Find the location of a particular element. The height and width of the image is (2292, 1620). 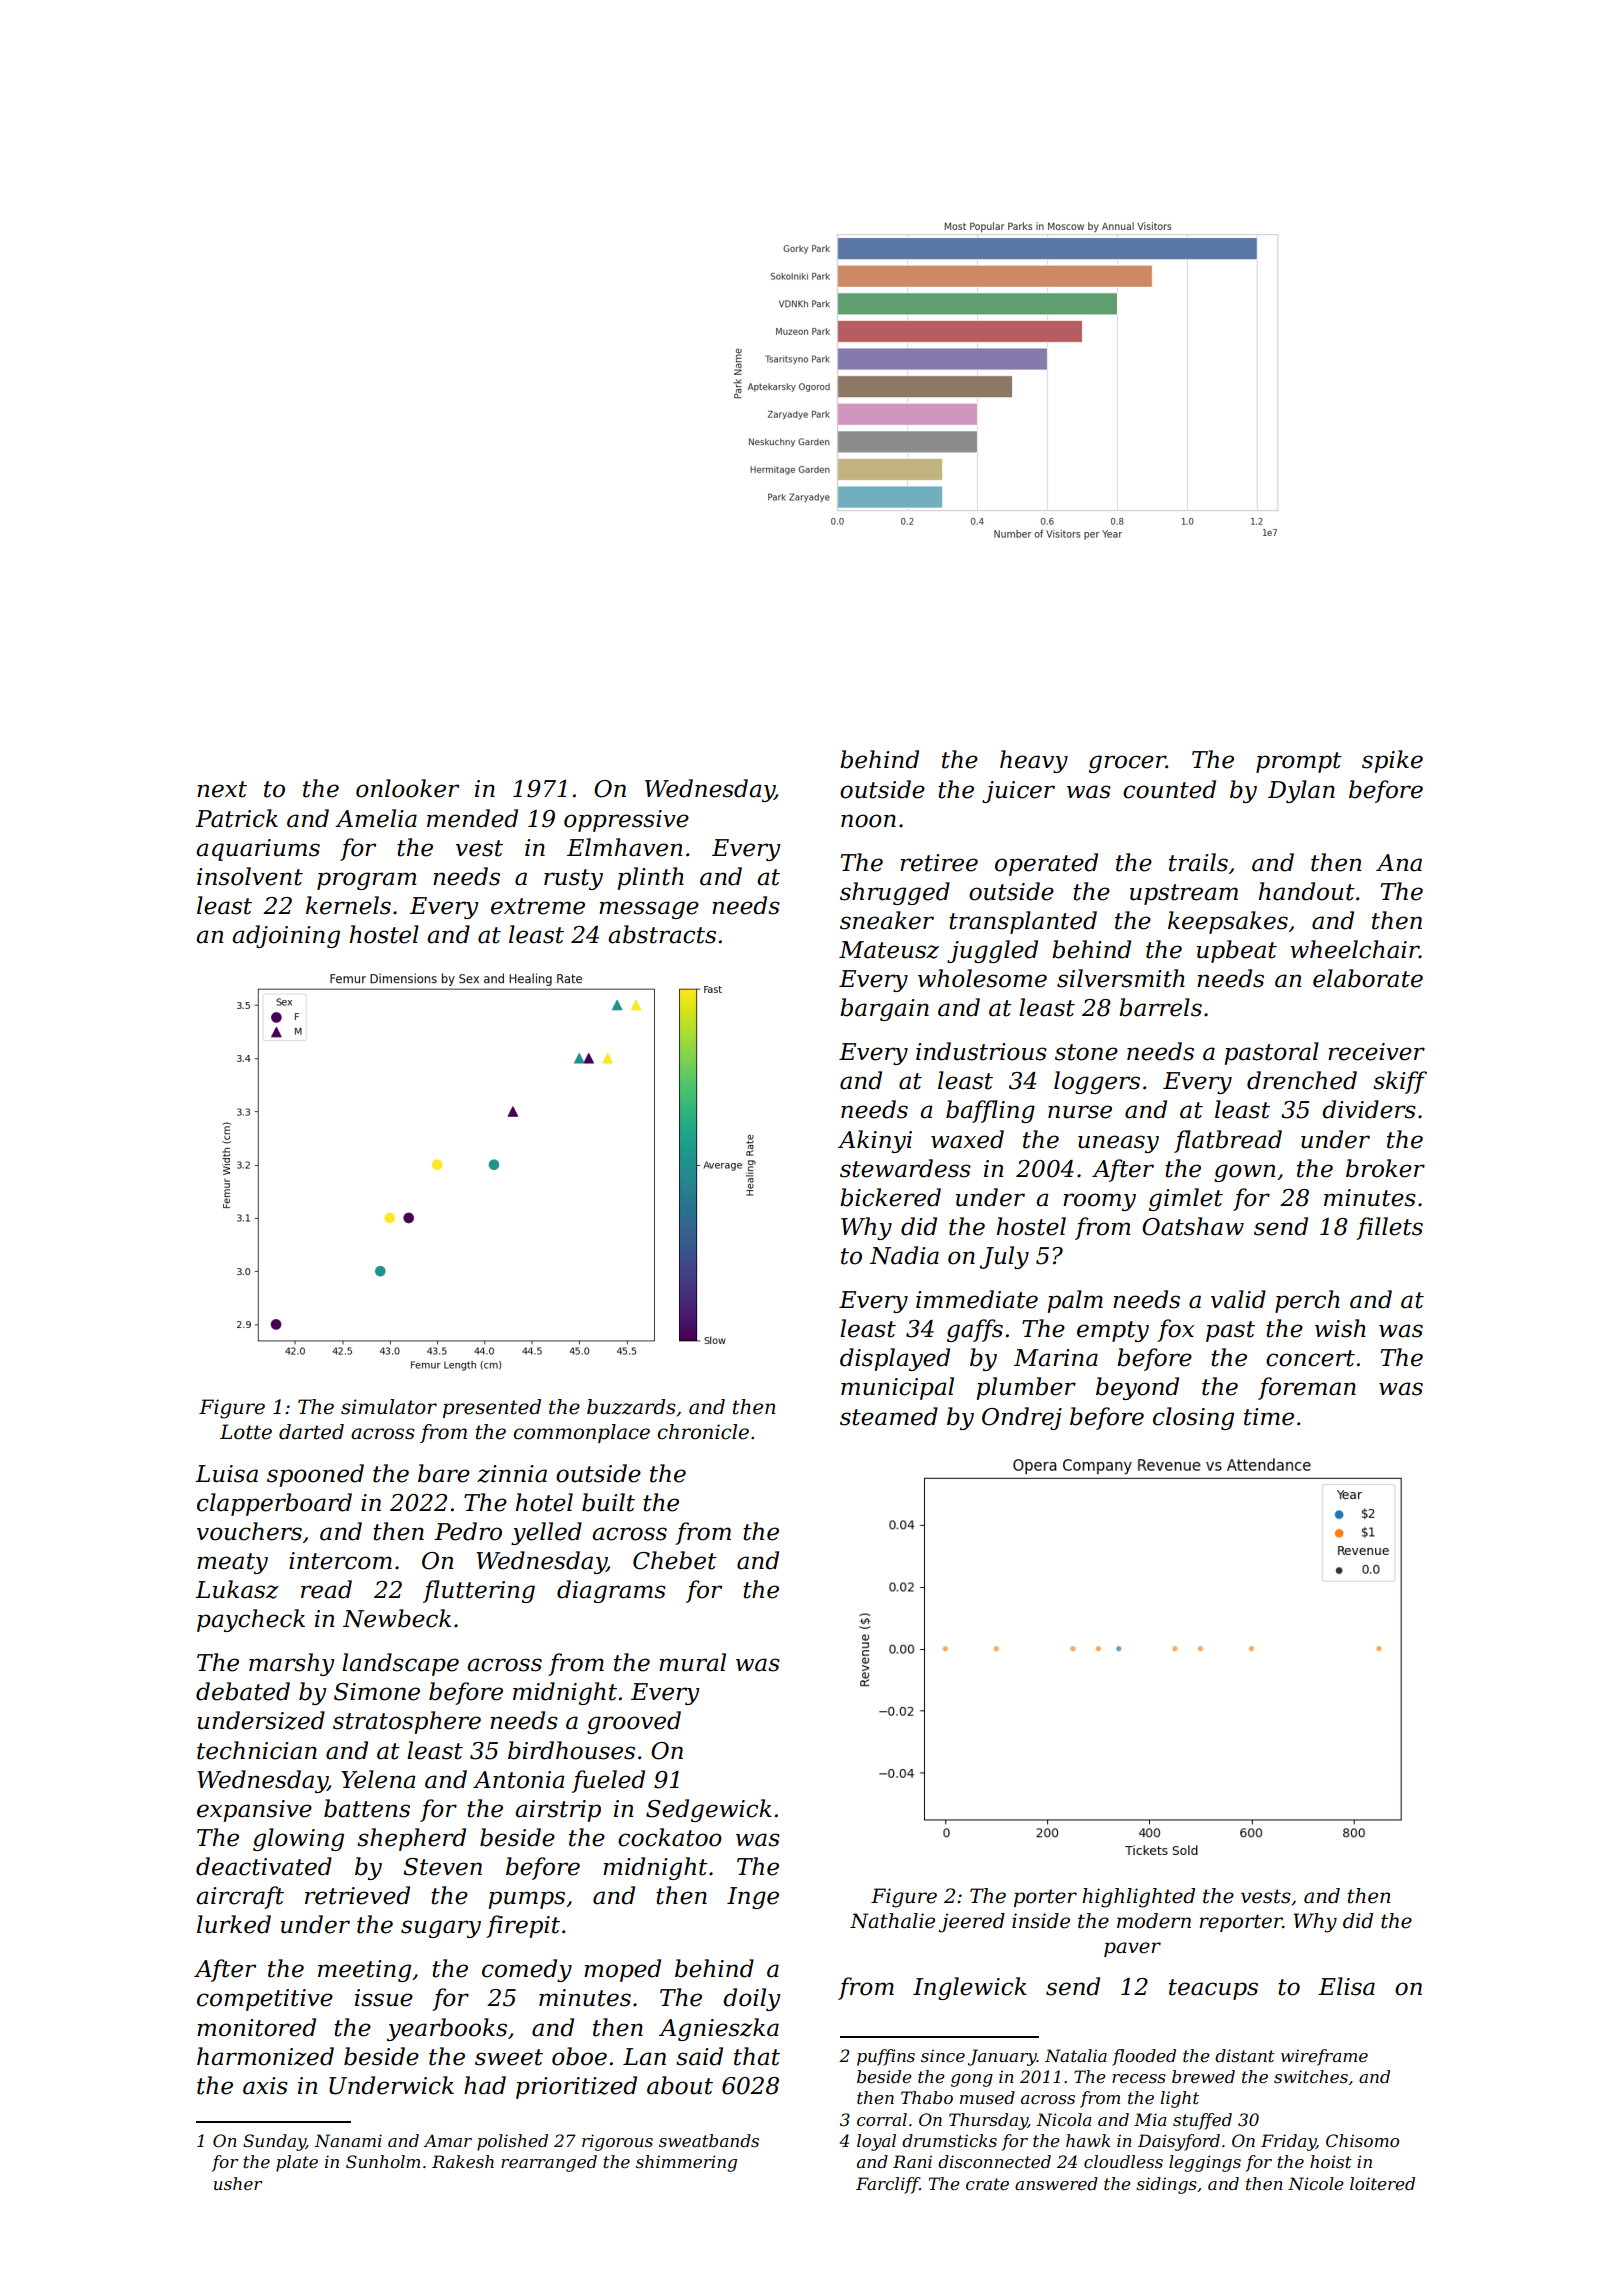

spike is located at coordinates (1392, 761).
